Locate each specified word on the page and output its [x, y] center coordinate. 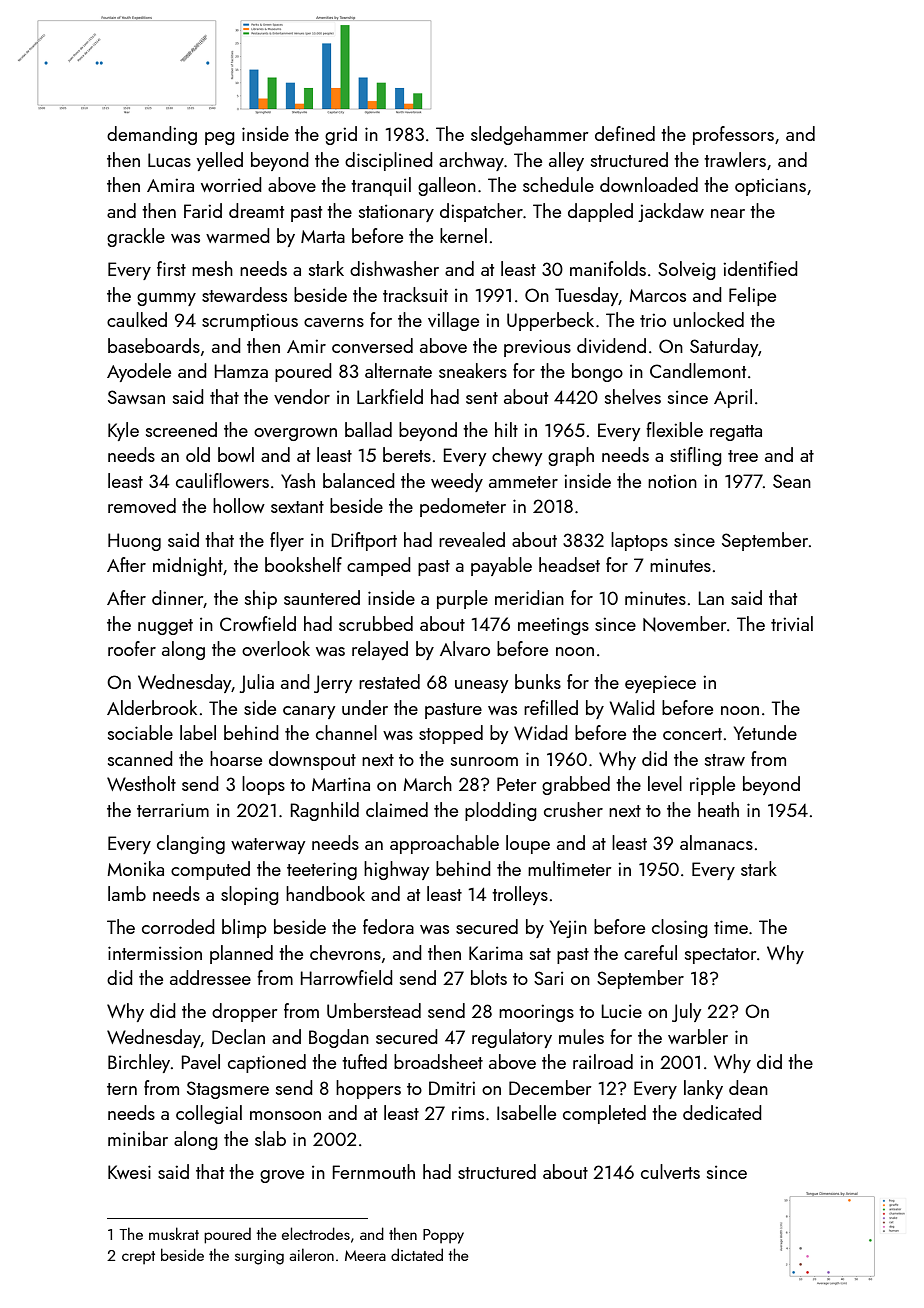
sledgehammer [529, 135]
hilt [506, 429]
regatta [736, 433]
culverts [670, 1171]
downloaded [649, 184]
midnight [188, 566]
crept [138, 1257]
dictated [417, 1254]
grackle [136, 237]
